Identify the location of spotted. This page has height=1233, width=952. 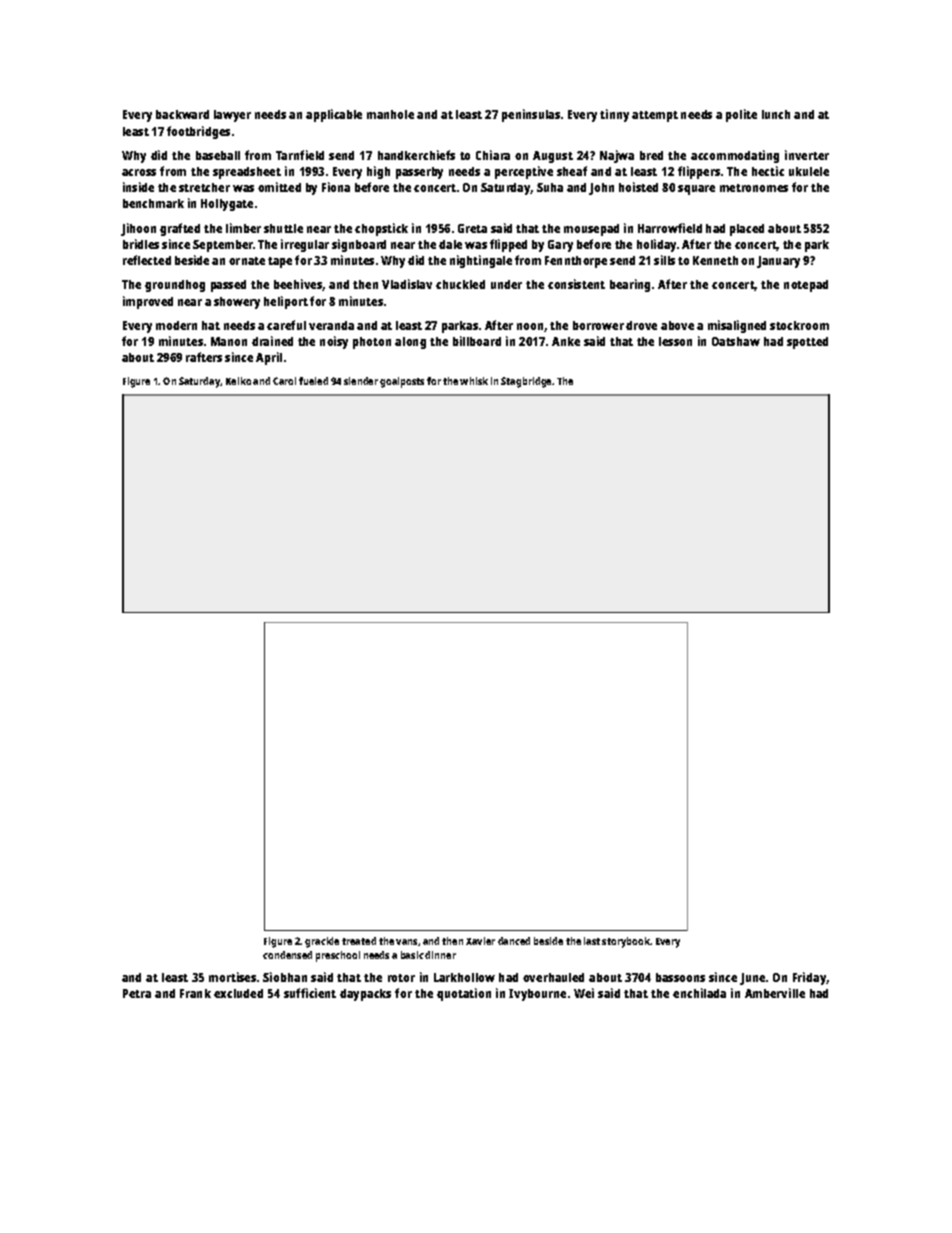
(807, 343).
